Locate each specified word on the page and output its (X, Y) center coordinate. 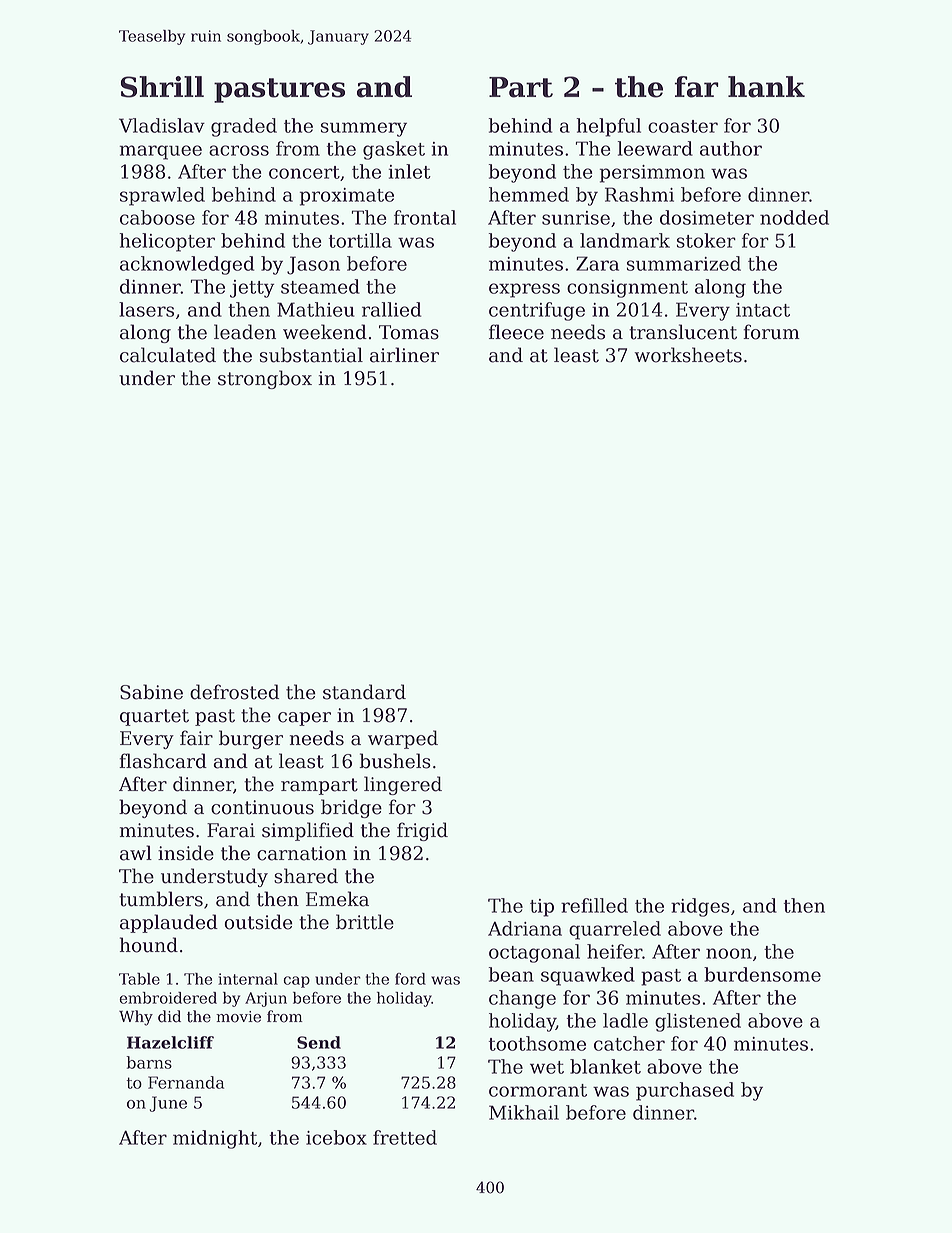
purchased (685, 1091)
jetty (252, 289)
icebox (336, 1137)
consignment (627, 289)
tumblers (161, 899)
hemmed (529, 194)
